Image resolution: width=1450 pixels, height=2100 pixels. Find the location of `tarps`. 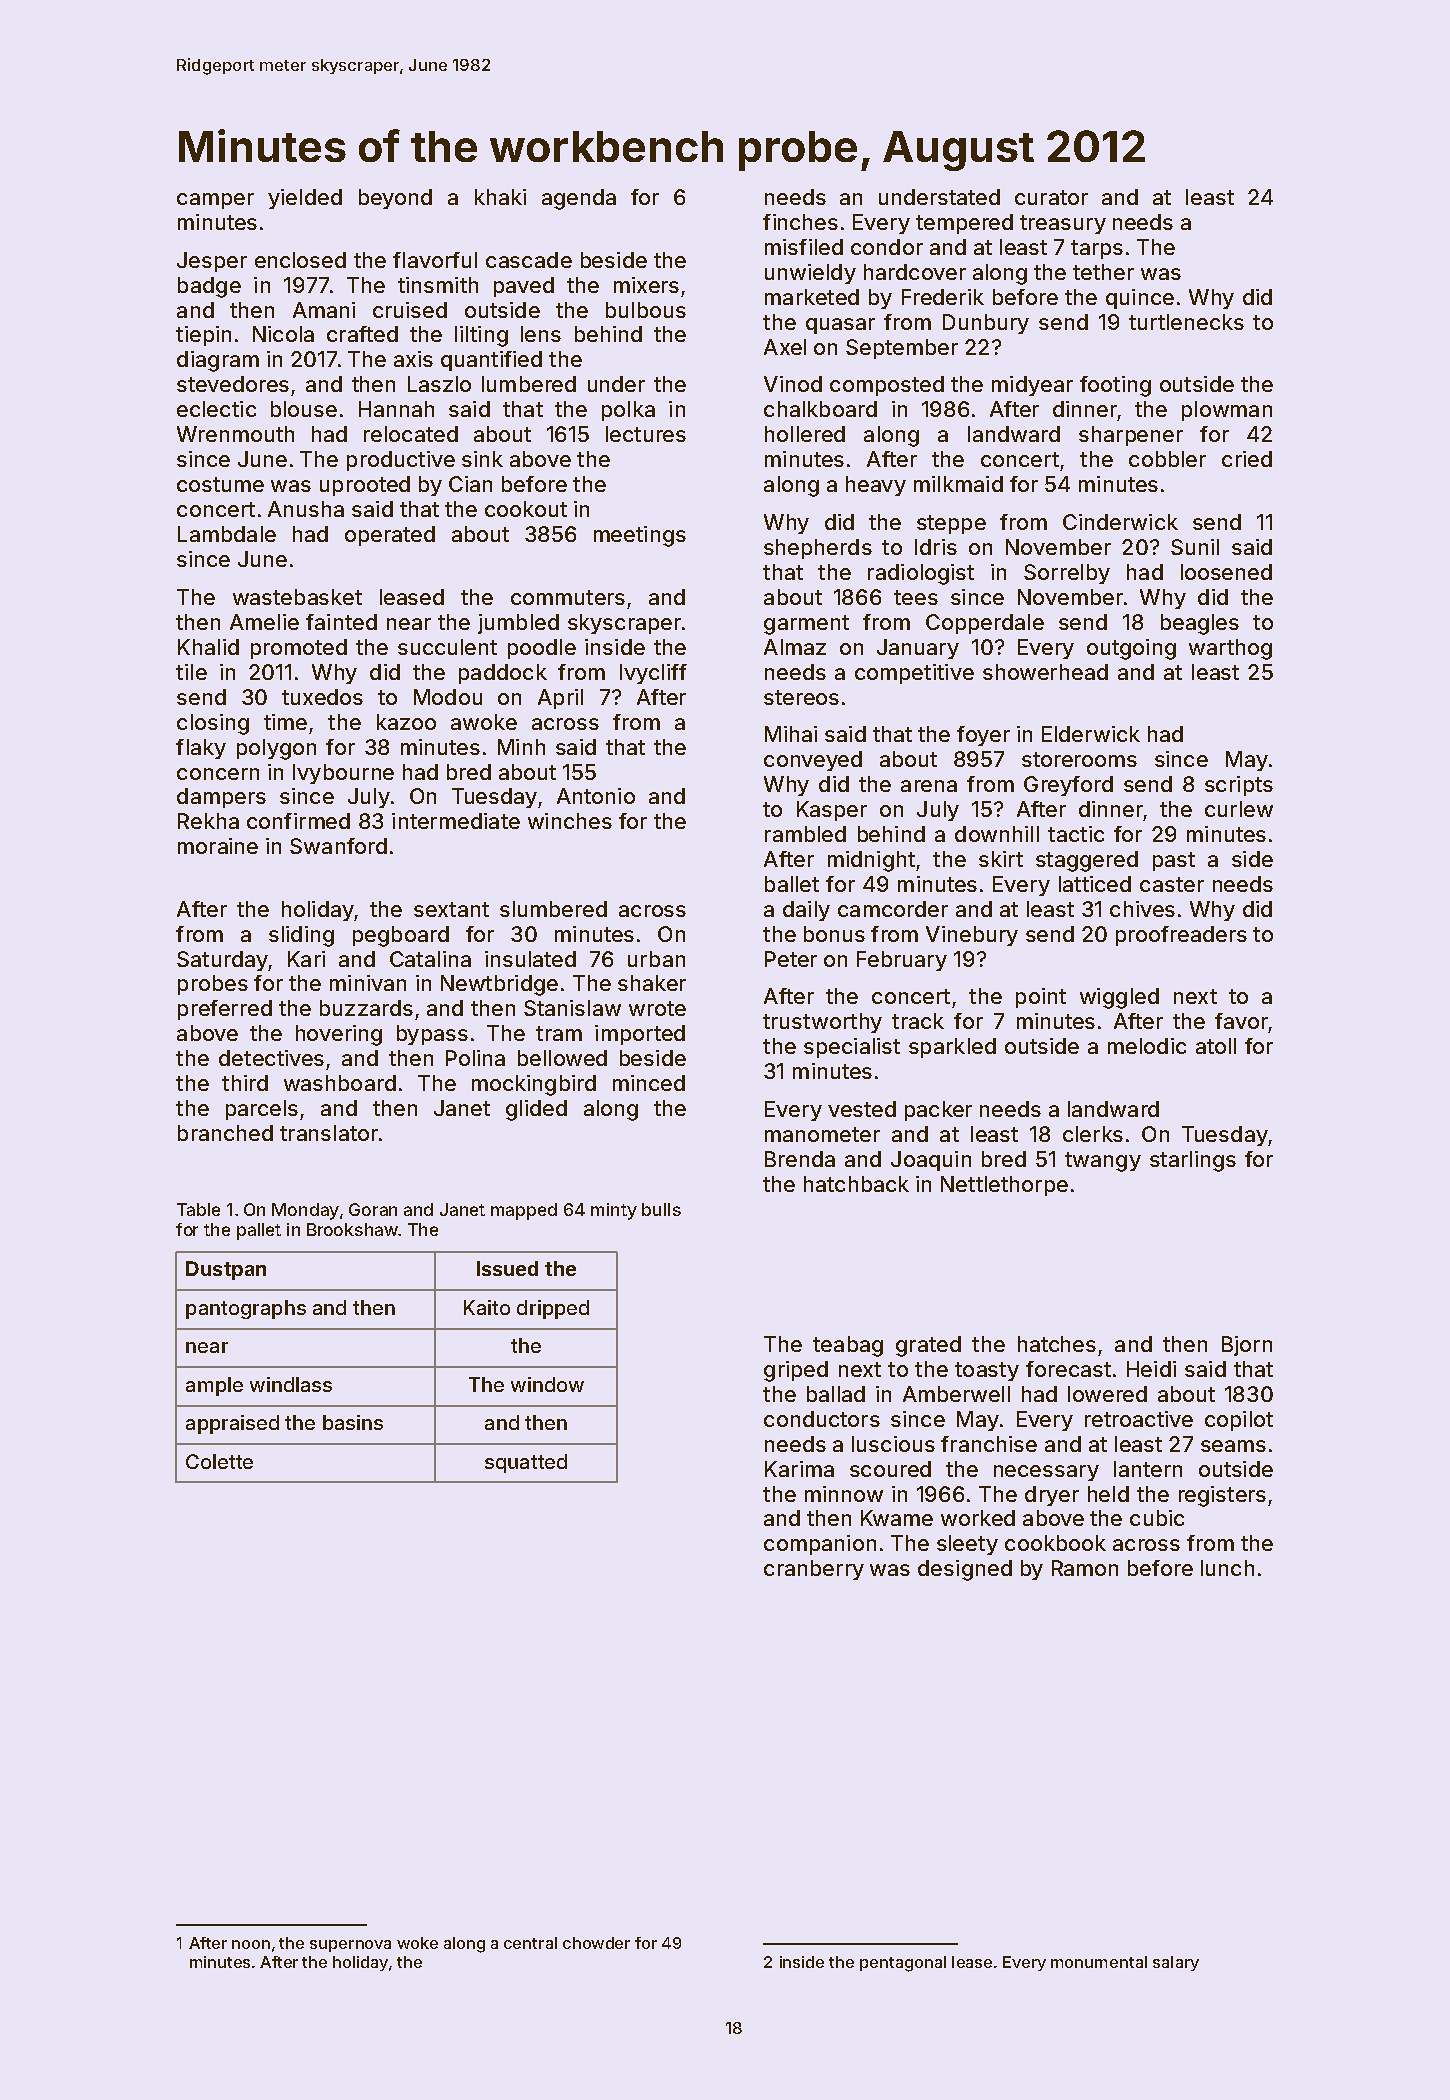

tarps is located at coordinates (1097, 249).
